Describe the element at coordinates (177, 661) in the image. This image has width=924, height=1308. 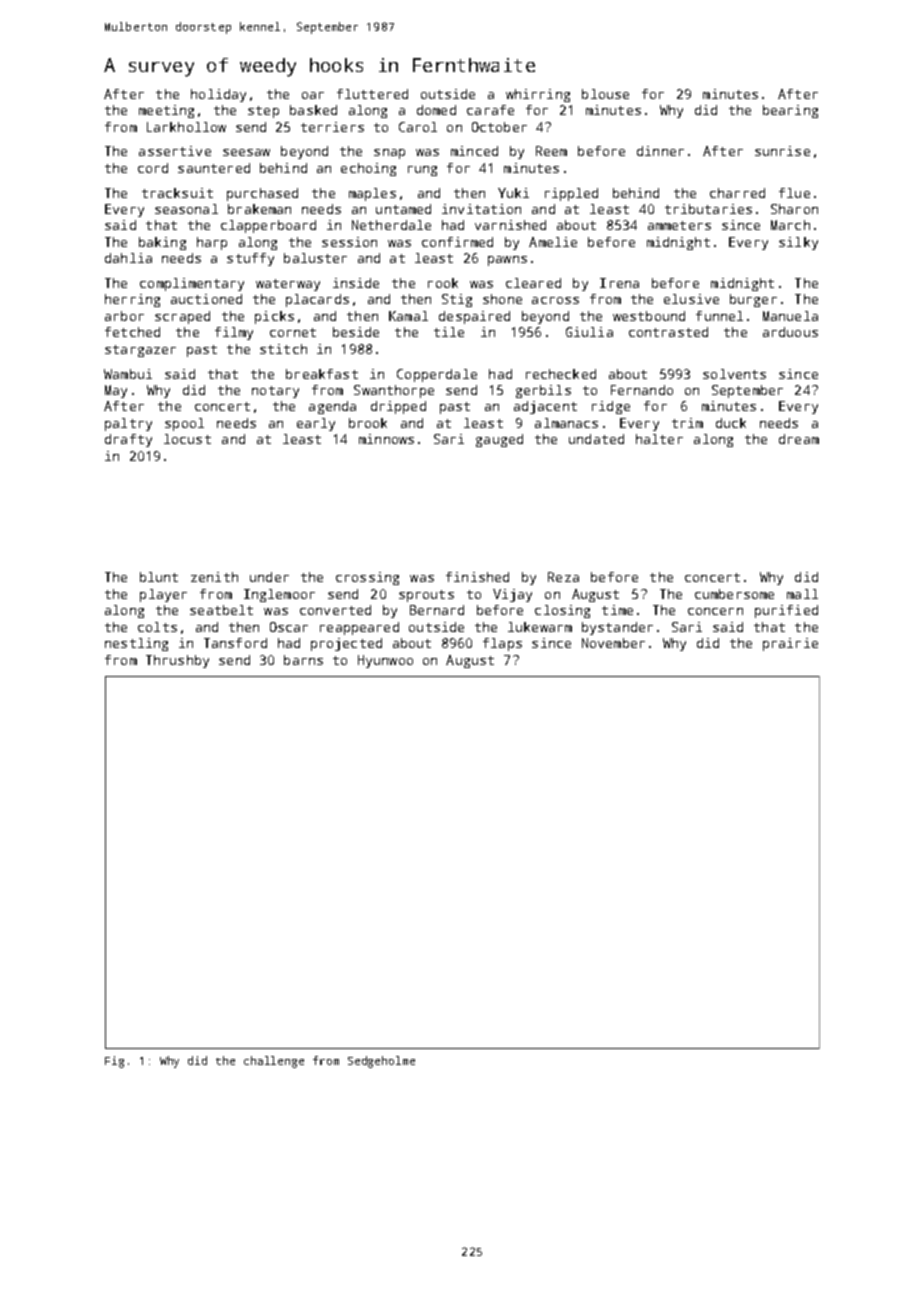
I see `Thrushby` at that location.
